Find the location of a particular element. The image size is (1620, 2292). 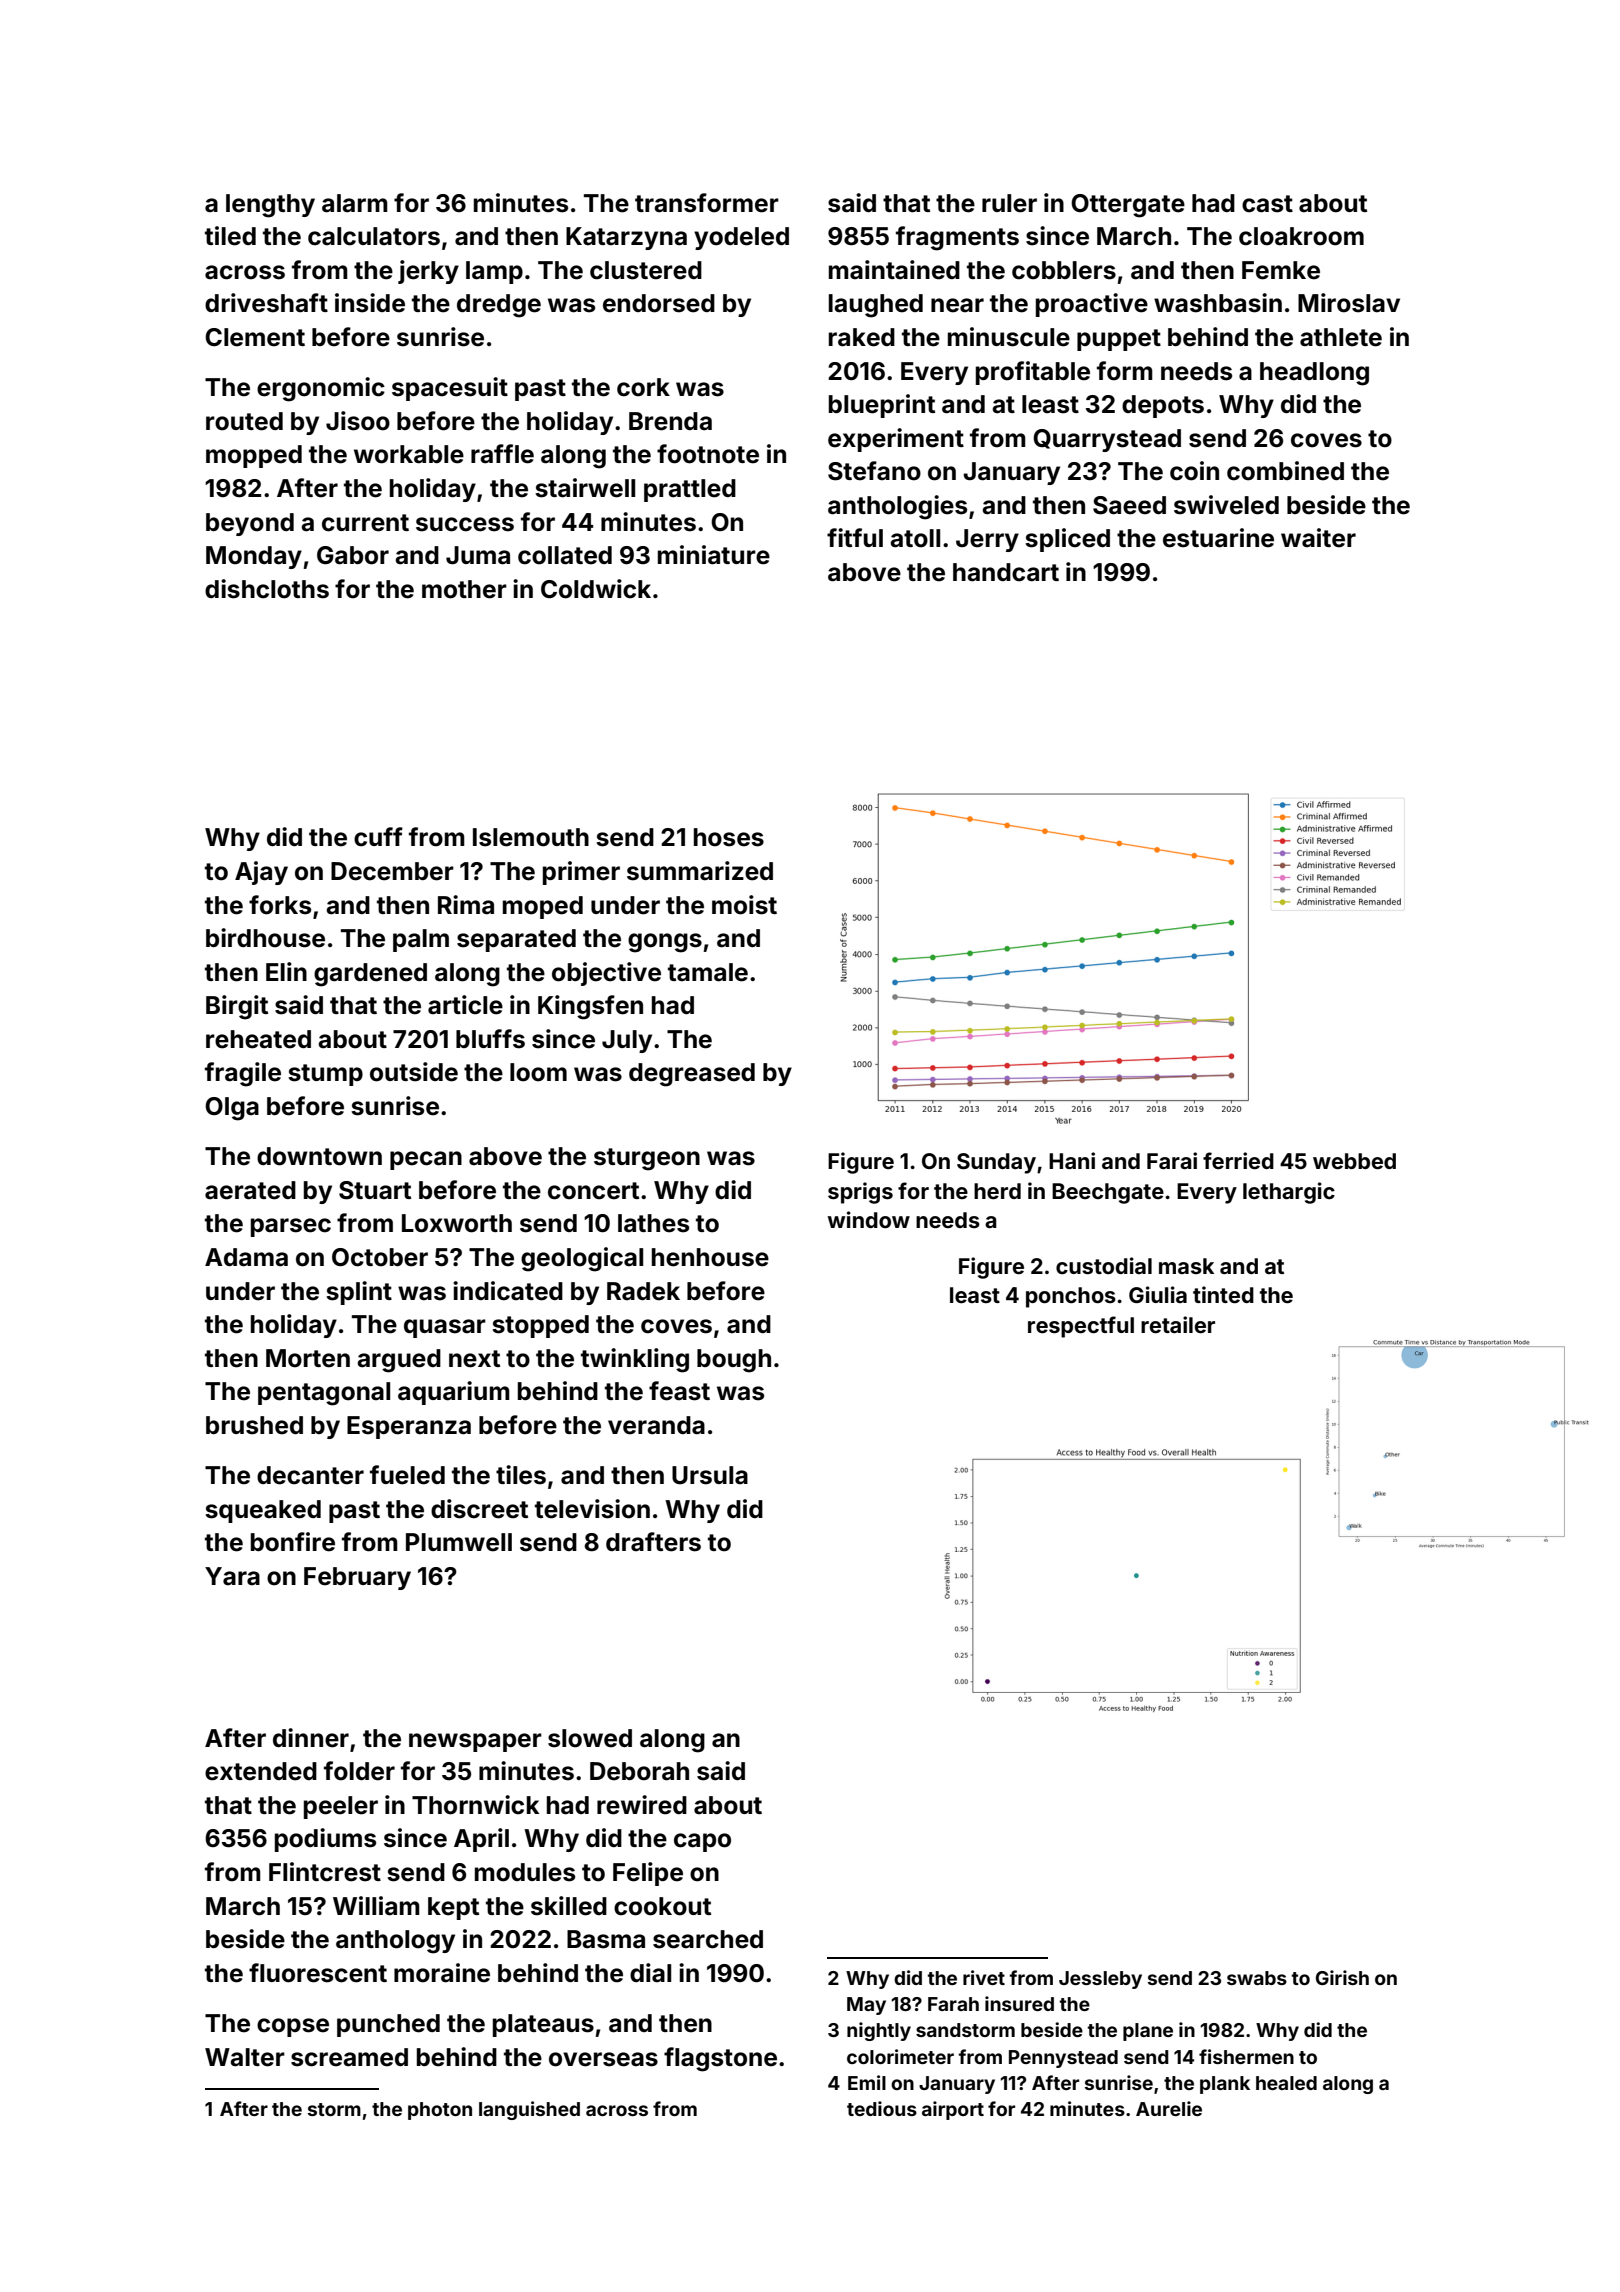

pentagonal is located at coordinates (324, 1394).
